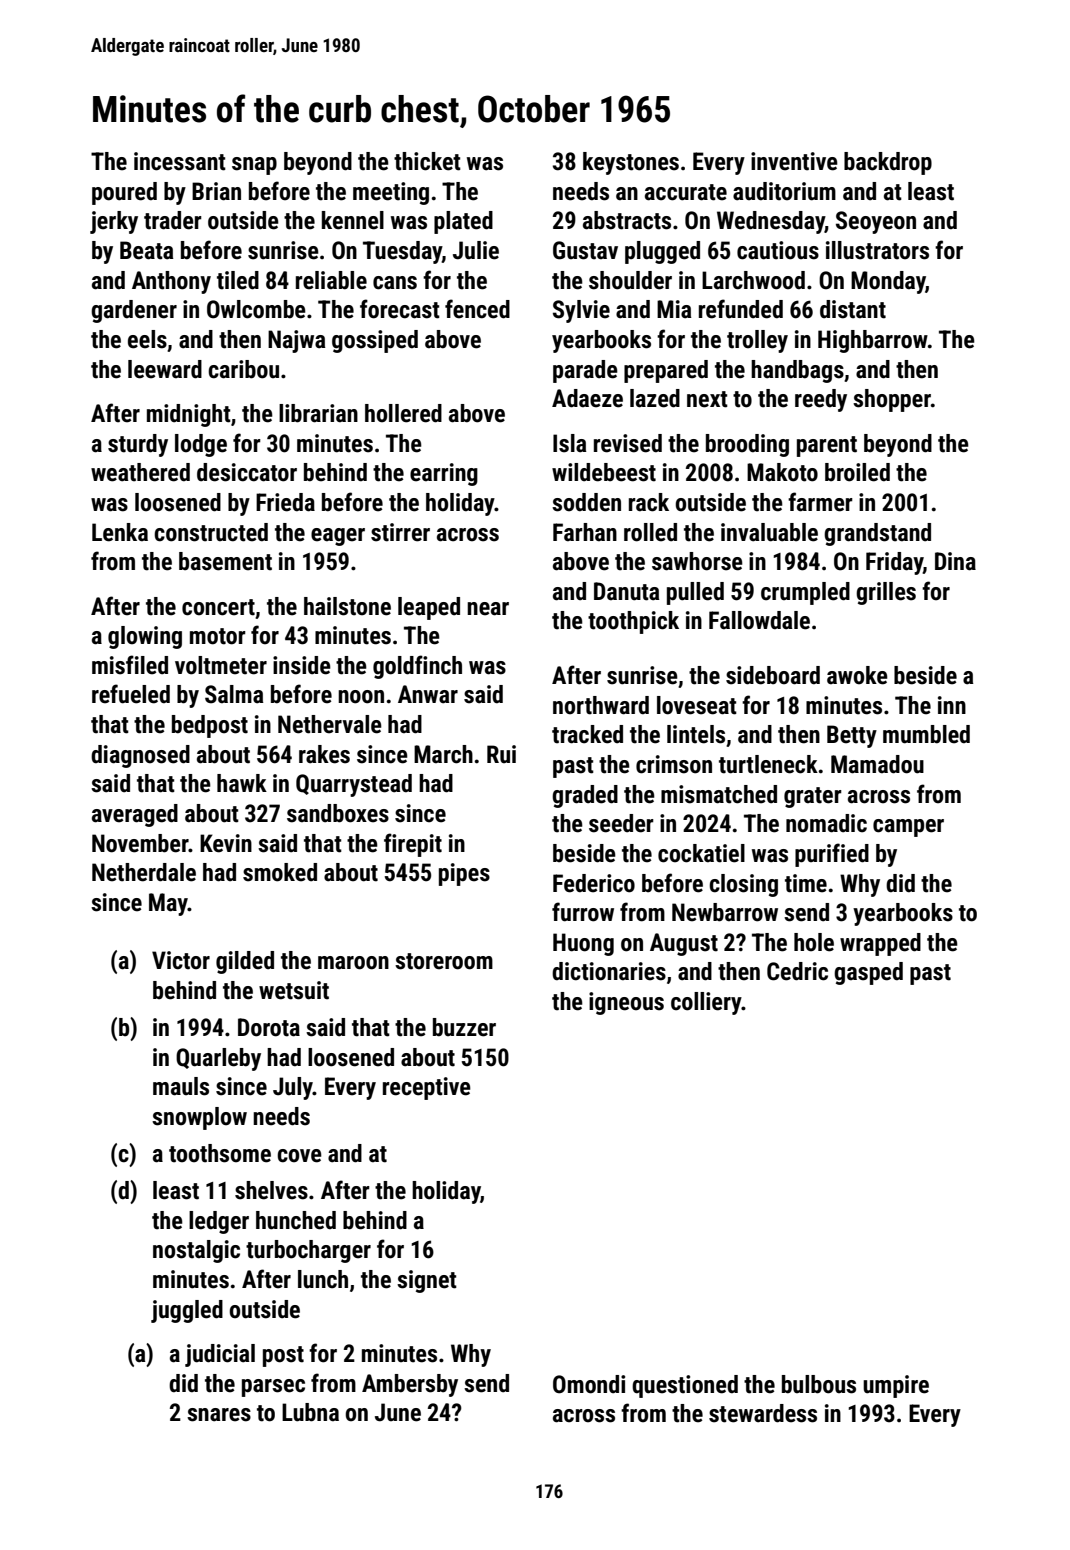 Image resolution: width=1070 pixels, height=1550 pixels. Describe the element at coordinates (876, 222) in the page. I see `Seoyeon` at that location.
